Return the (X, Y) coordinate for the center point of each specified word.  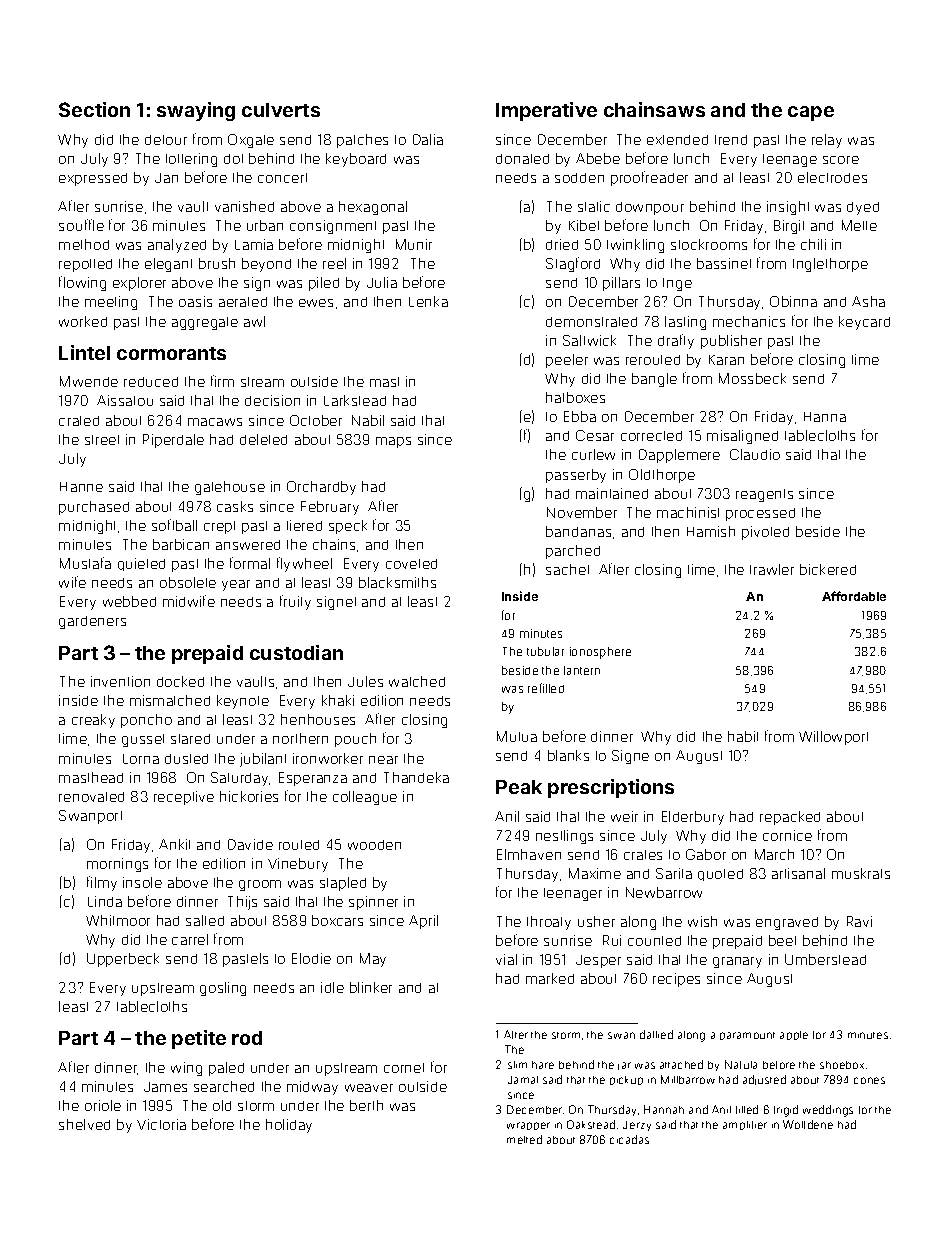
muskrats (861, 873)
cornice (787, 835)
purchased (94, 508)
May (373, 960)
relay (827, 141)
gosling (223, 989)
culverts (281, 110)
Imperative (546, 111)
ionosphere (600, 653)
